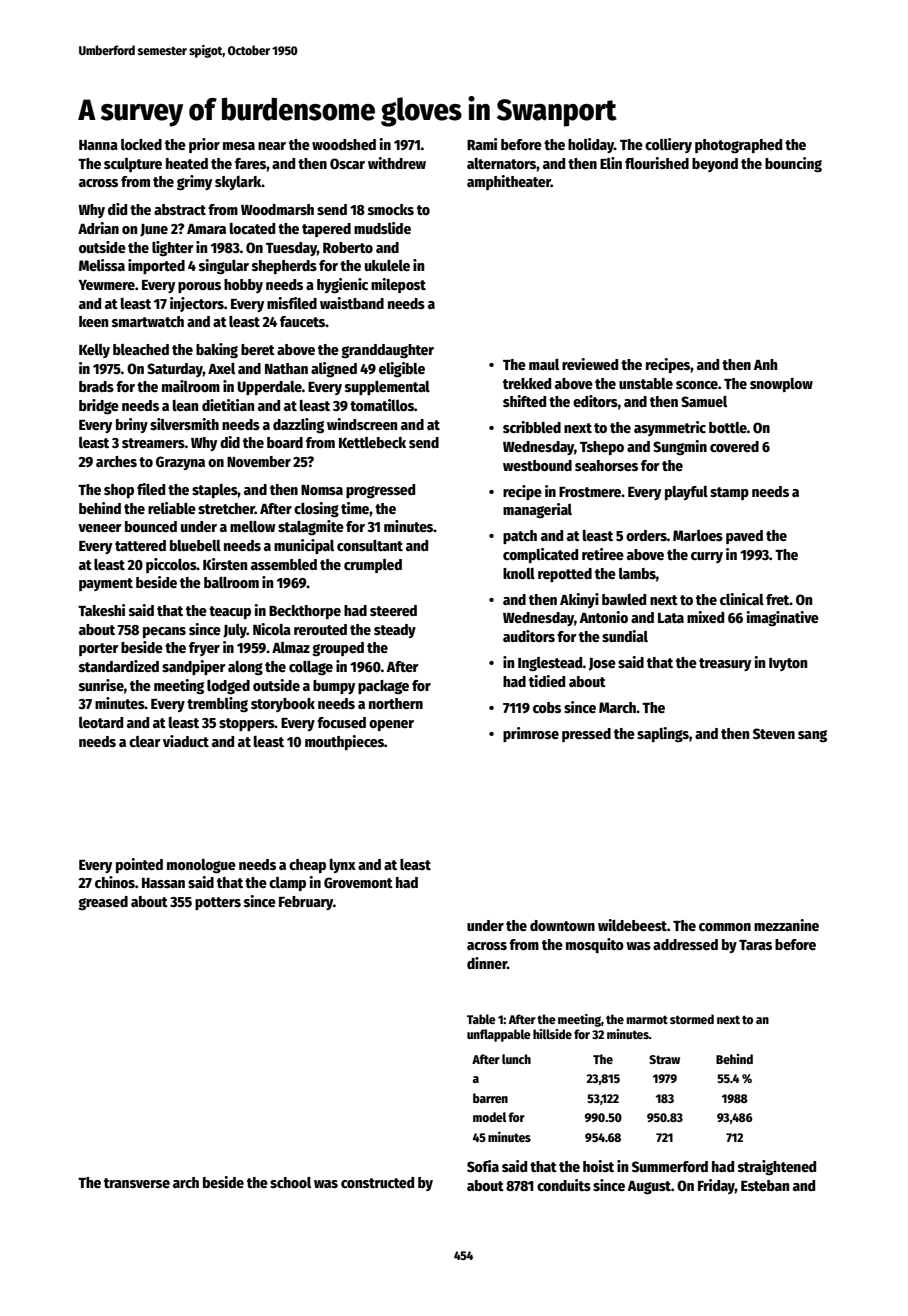 The width and height of the page is (908, 1316). Describe the element at coordinates (380, 491) in the page. I see `progressed` at that location.
